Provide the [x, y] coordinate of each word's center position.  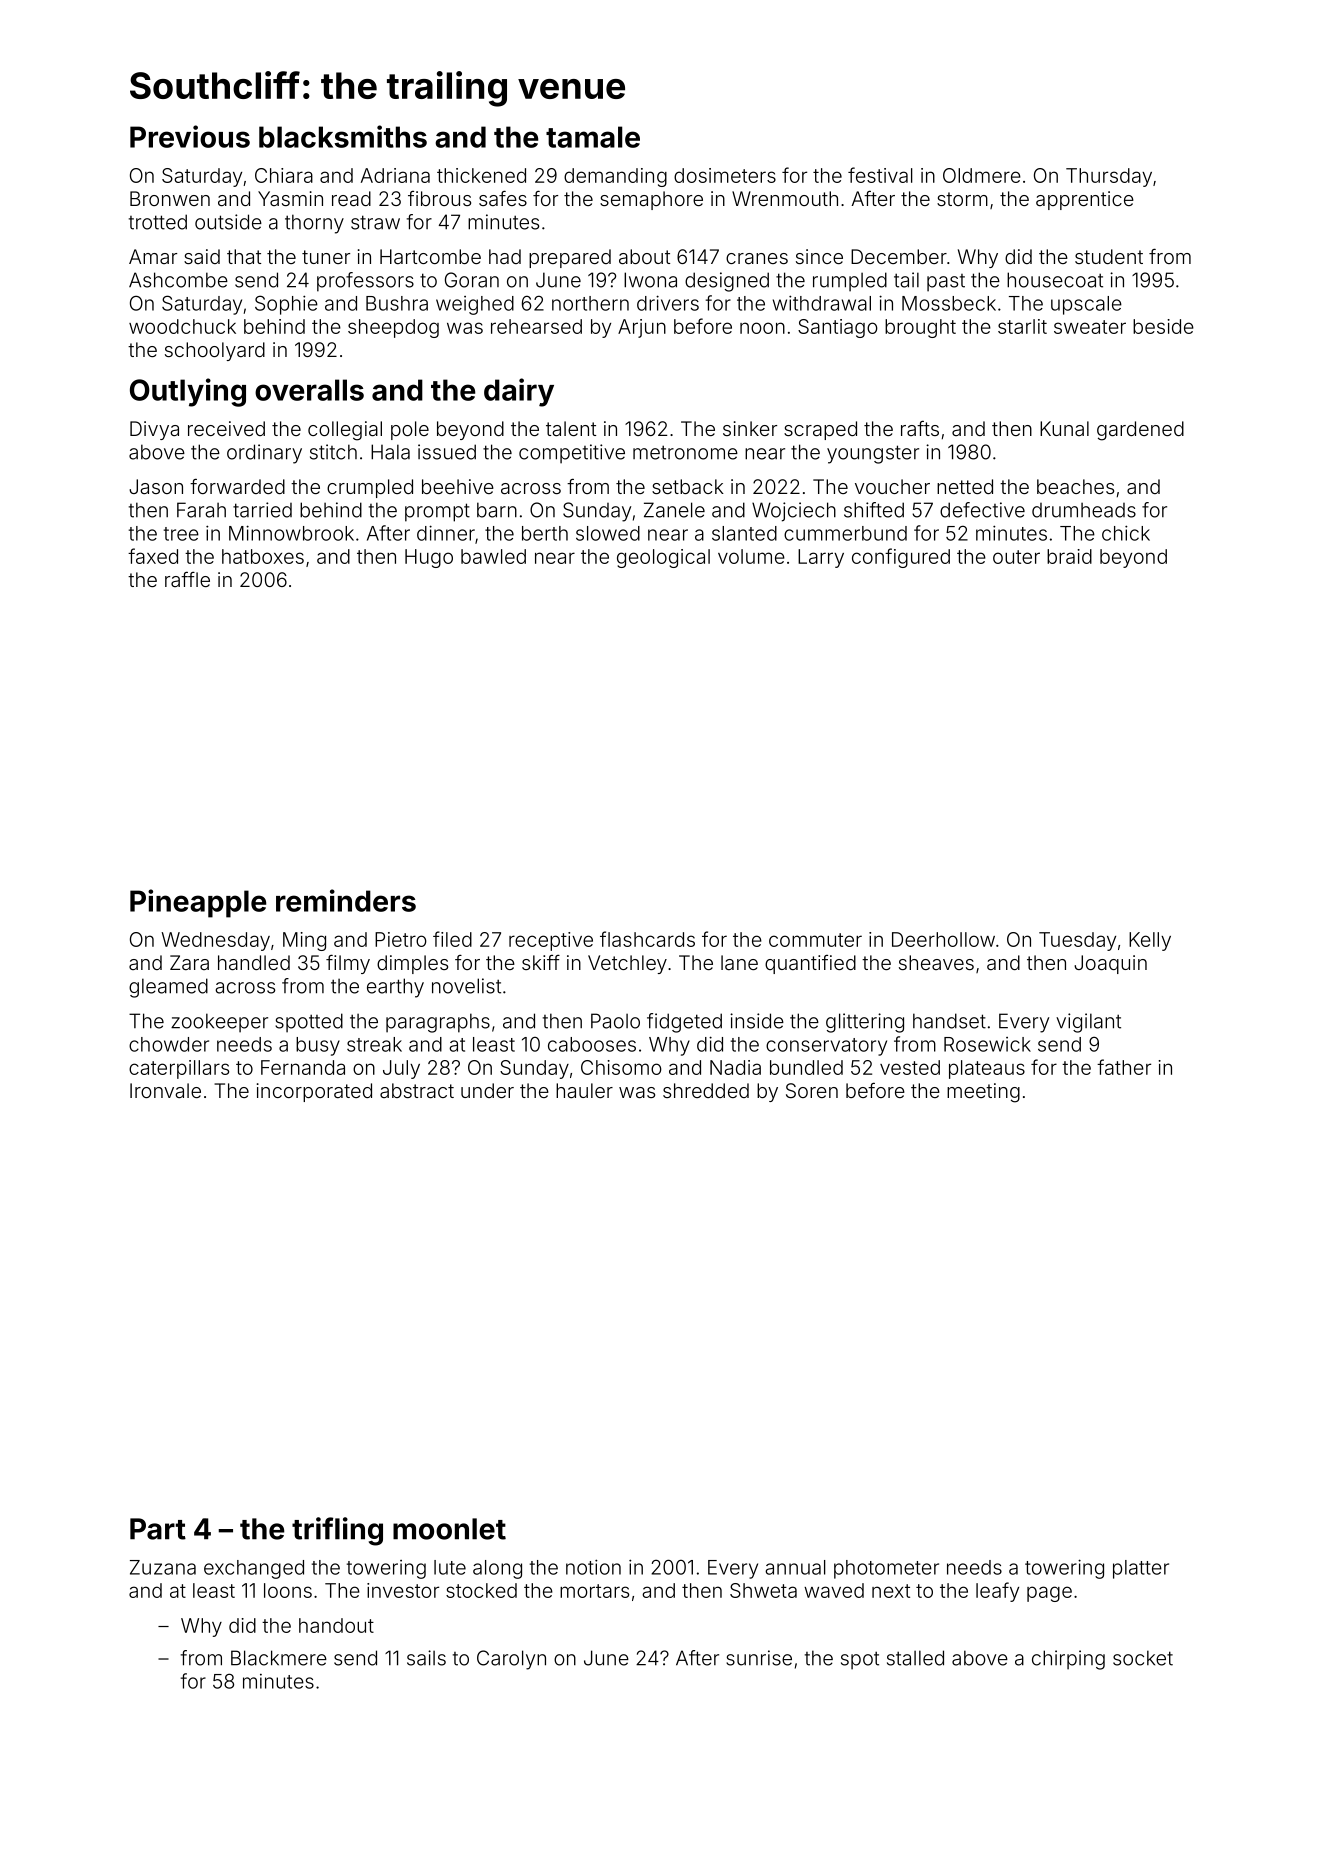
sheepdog [393, 328]
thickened [481, 175]
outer [1016, 557]
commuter [815, 940]
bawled [493, 556]
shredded [706, 1090]
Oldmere [982, 175]
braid [1069, 556]
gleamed [168, 988]
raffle [187, 579]
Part [158, 1529]
